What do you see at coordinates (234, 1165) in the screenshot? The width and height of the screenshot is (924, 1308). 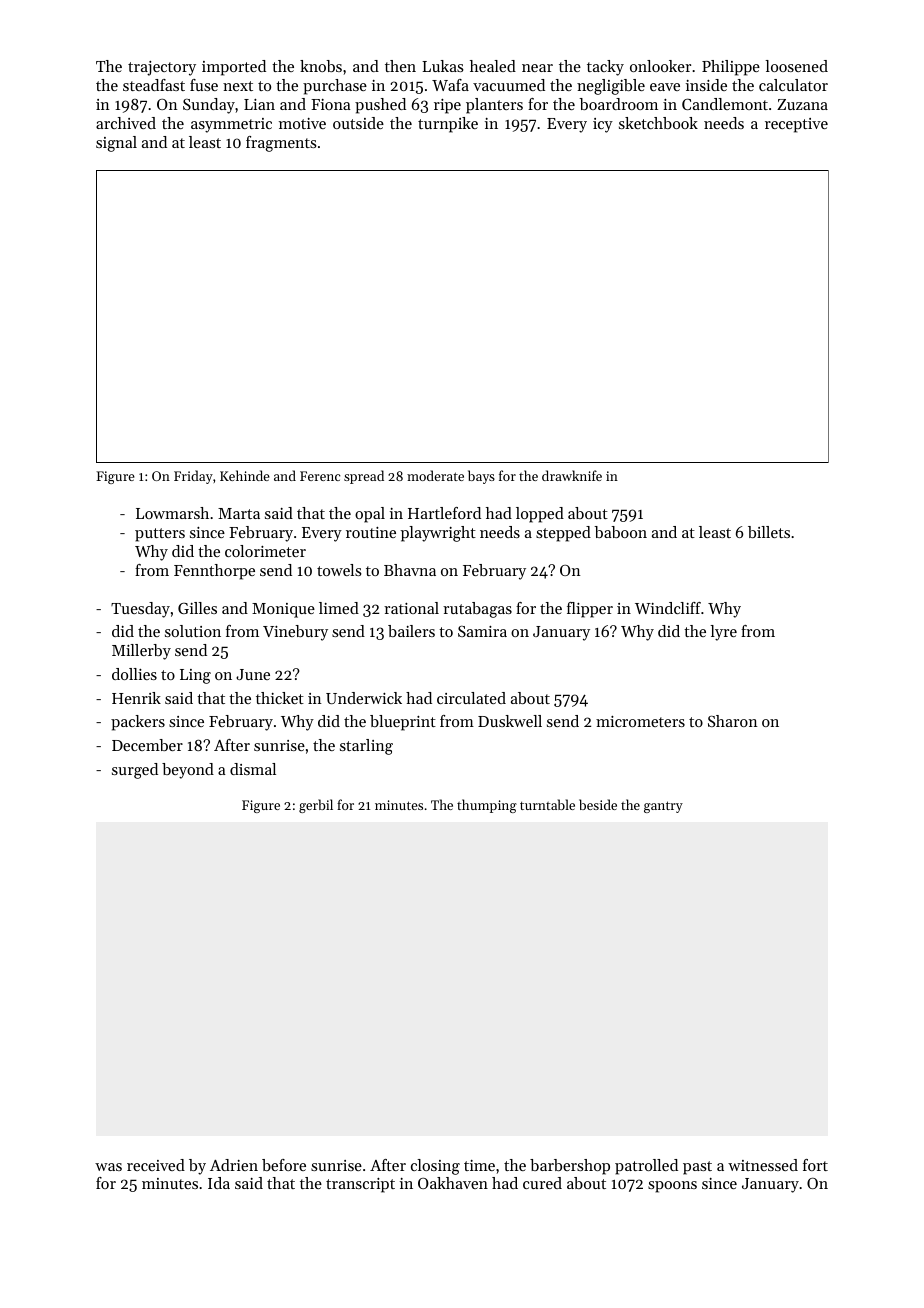 I see `Adrien` at bounding box center [234, 1165].
